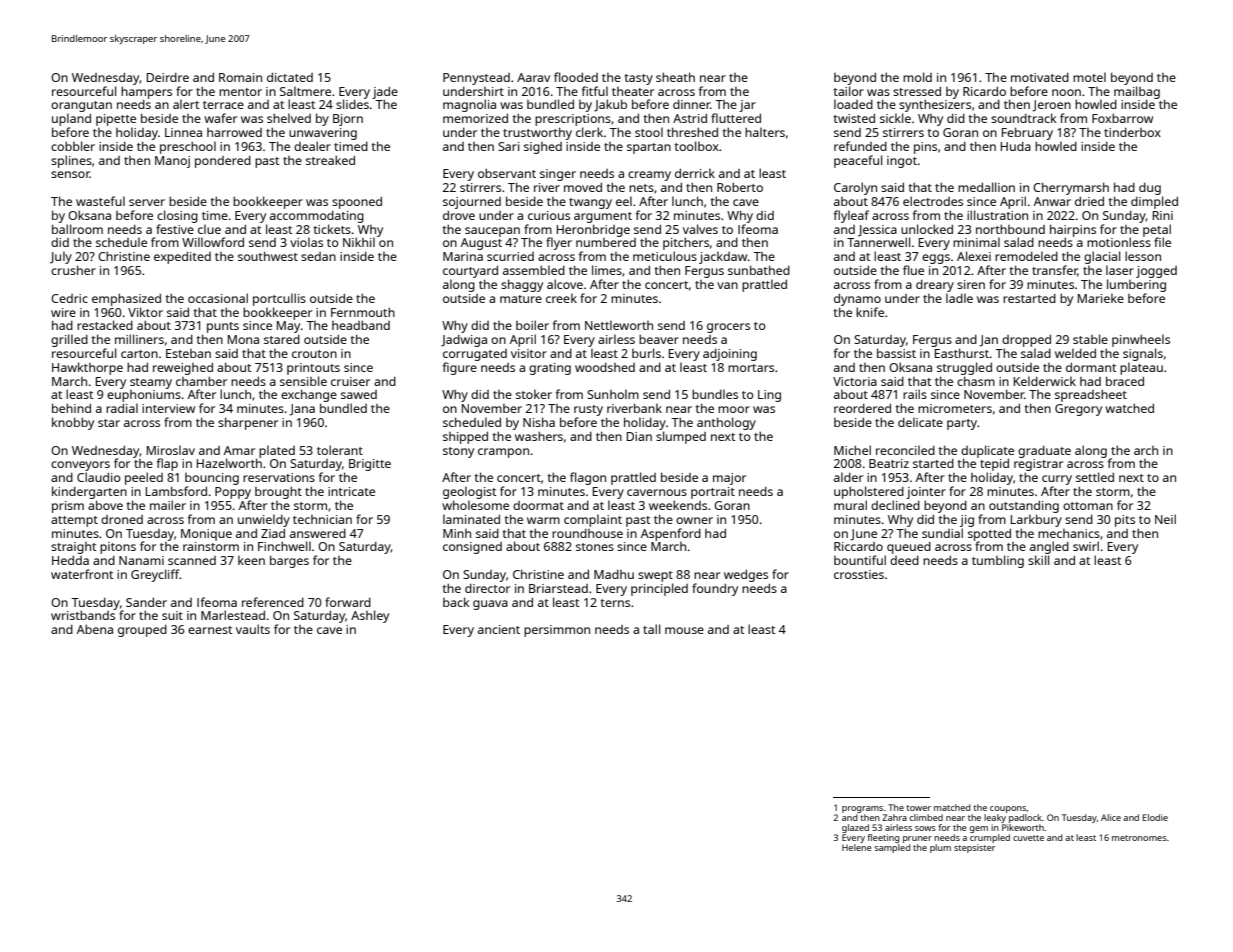  I want to click on sheath, so click(675, 77).
